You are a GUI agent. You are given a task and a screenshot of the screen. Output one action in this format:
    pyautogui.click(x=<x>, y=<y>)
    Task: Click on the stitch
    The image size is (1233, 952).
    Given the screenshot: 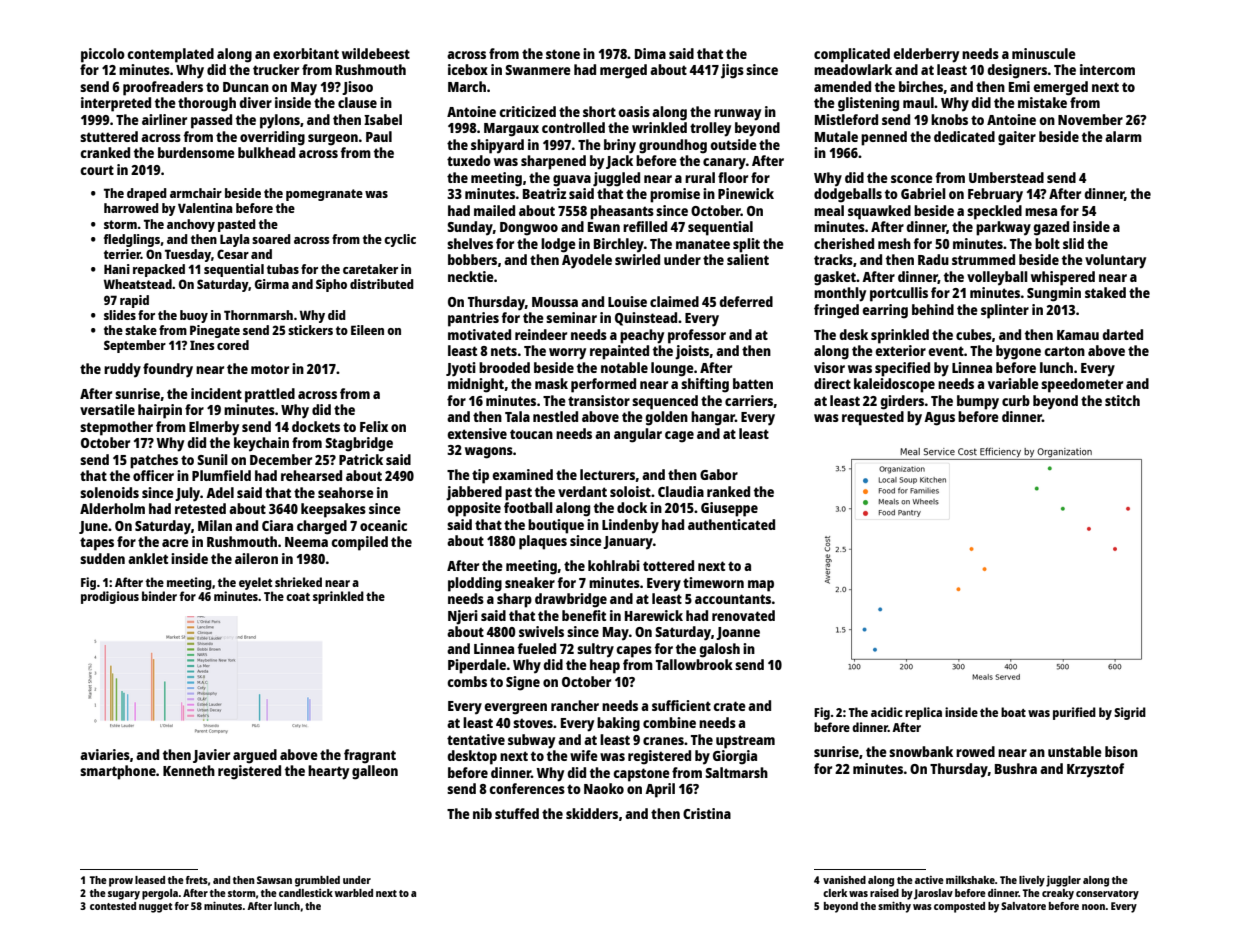 What is the action you would take?
    pyautogui.click(x=1122, y=400)
